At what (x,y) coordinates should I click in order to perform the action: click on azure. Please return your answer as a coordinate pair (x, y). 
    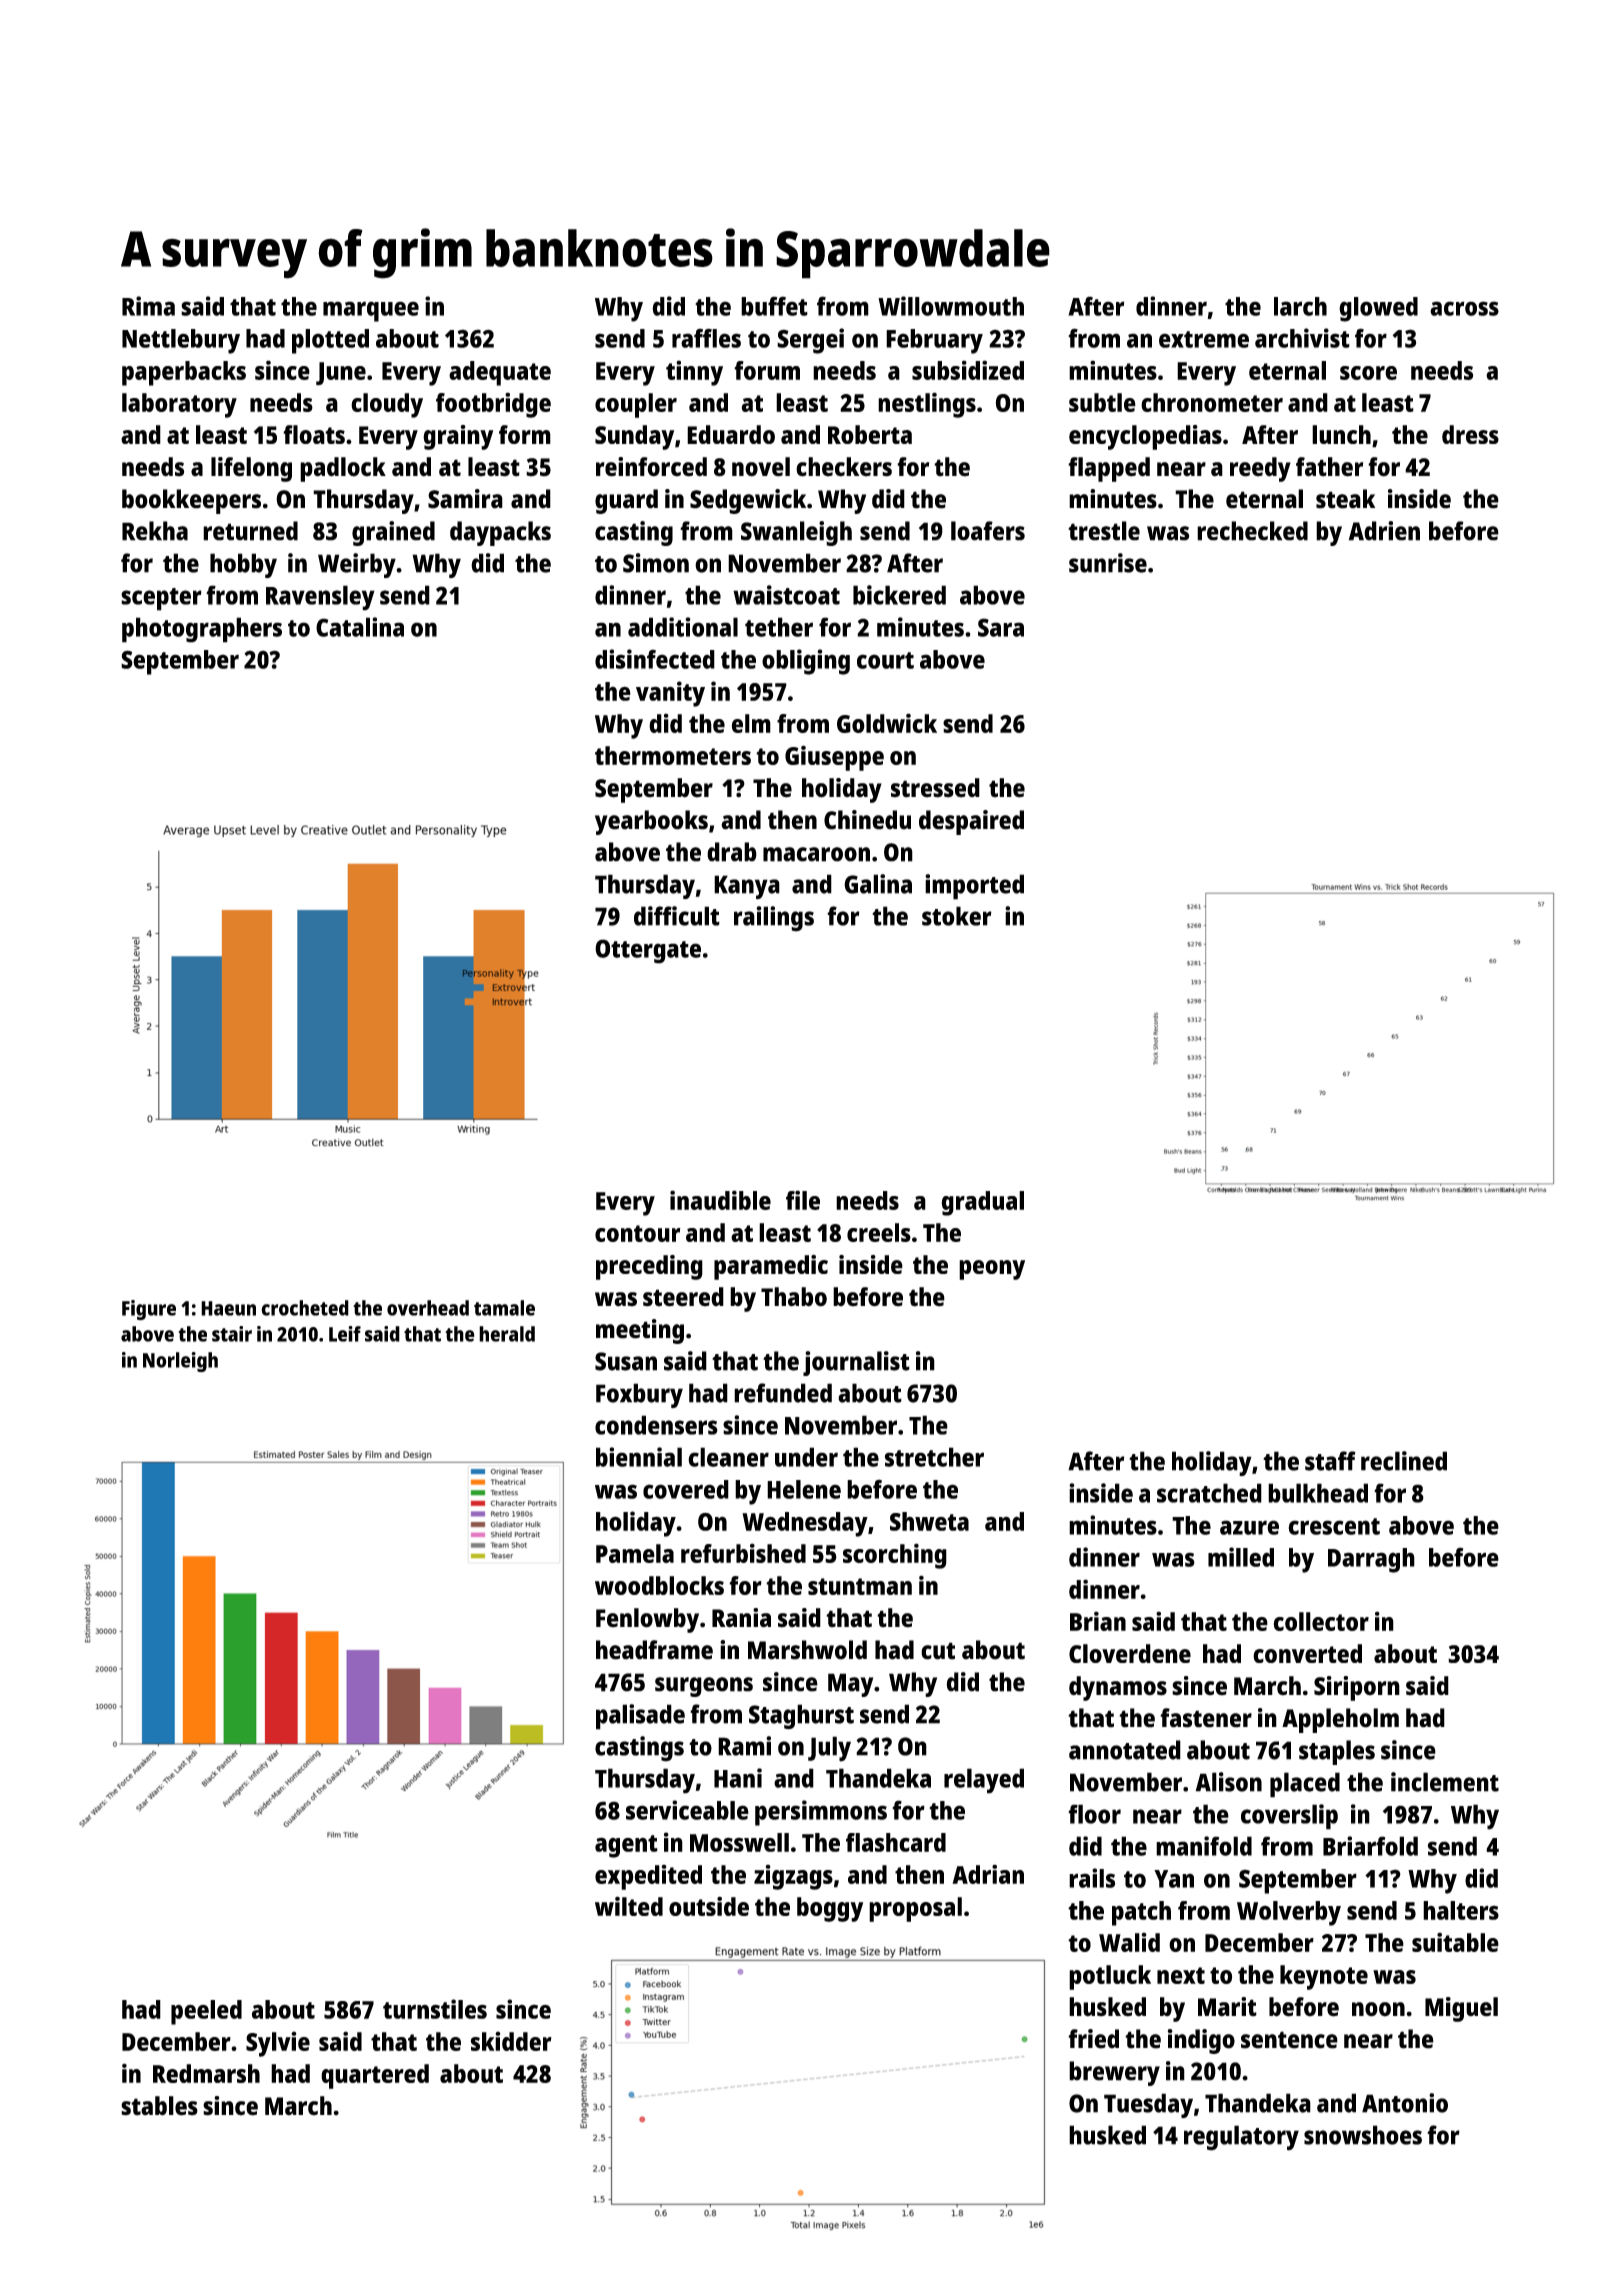
    Looking at the image, I should click on (1249, 1527).
